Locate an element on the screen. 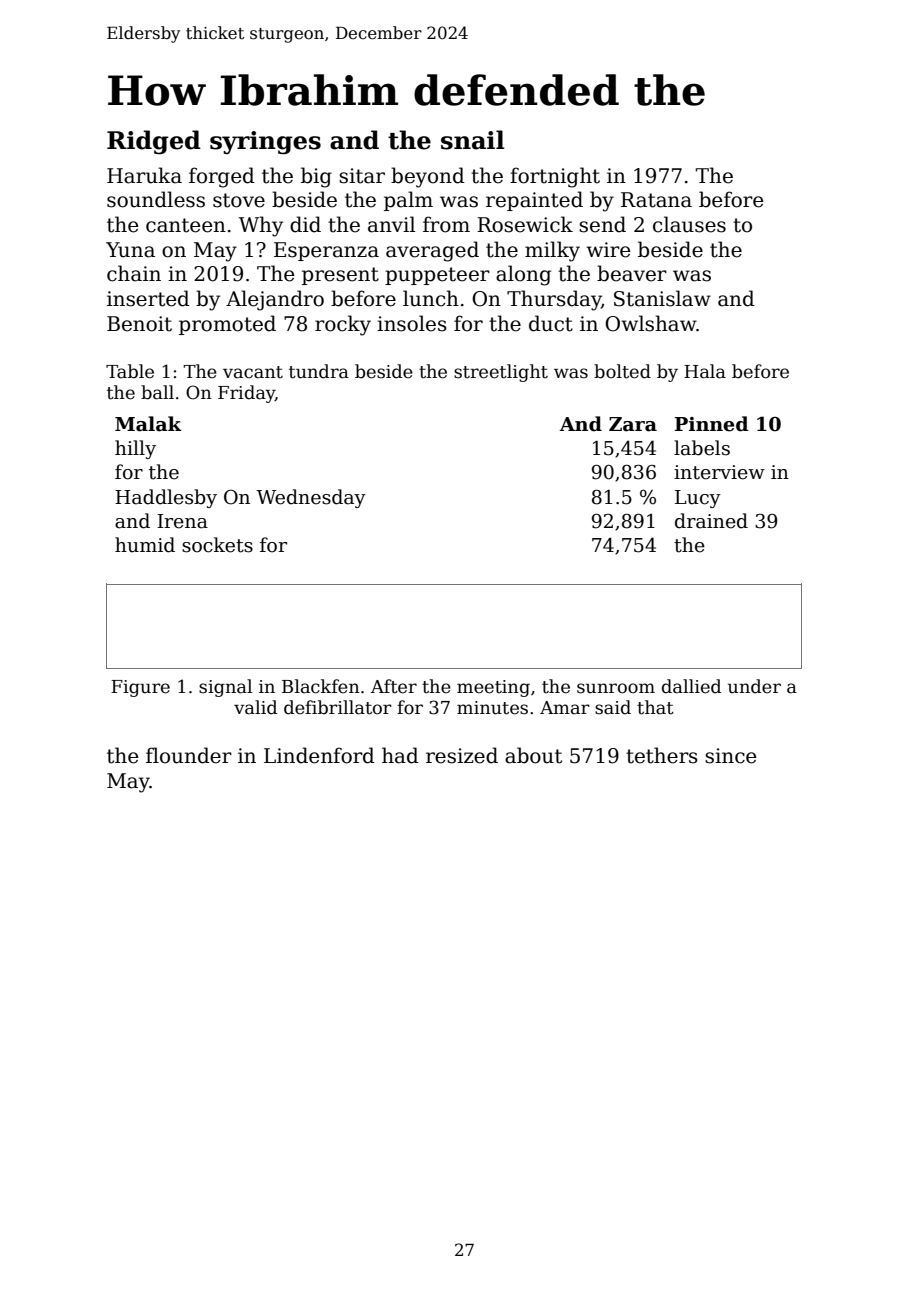  about is located at coordinates (533, 755).
